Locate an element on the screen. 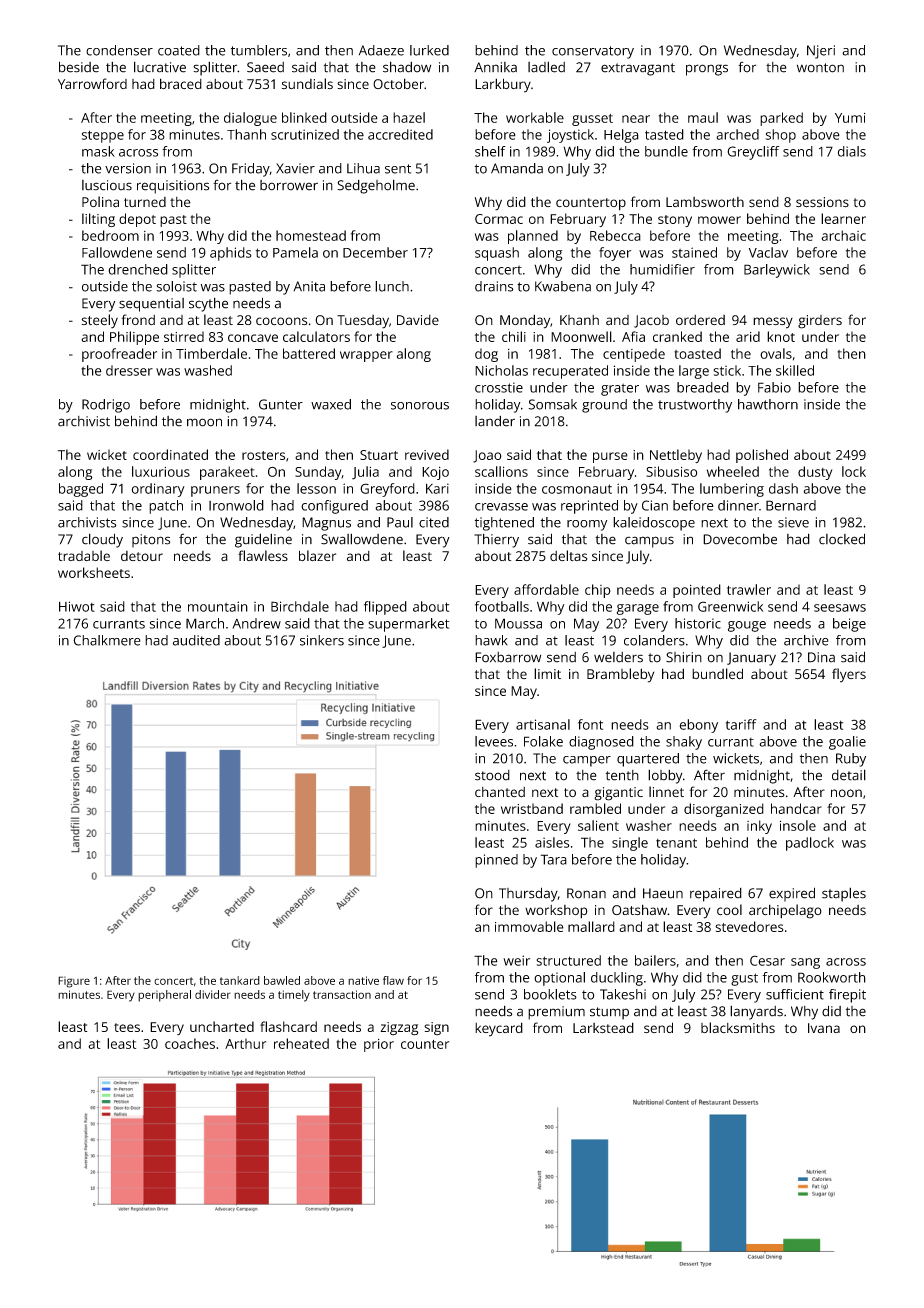 The image size is (924, 1308). Helga is located at coordinates (621, 136).
